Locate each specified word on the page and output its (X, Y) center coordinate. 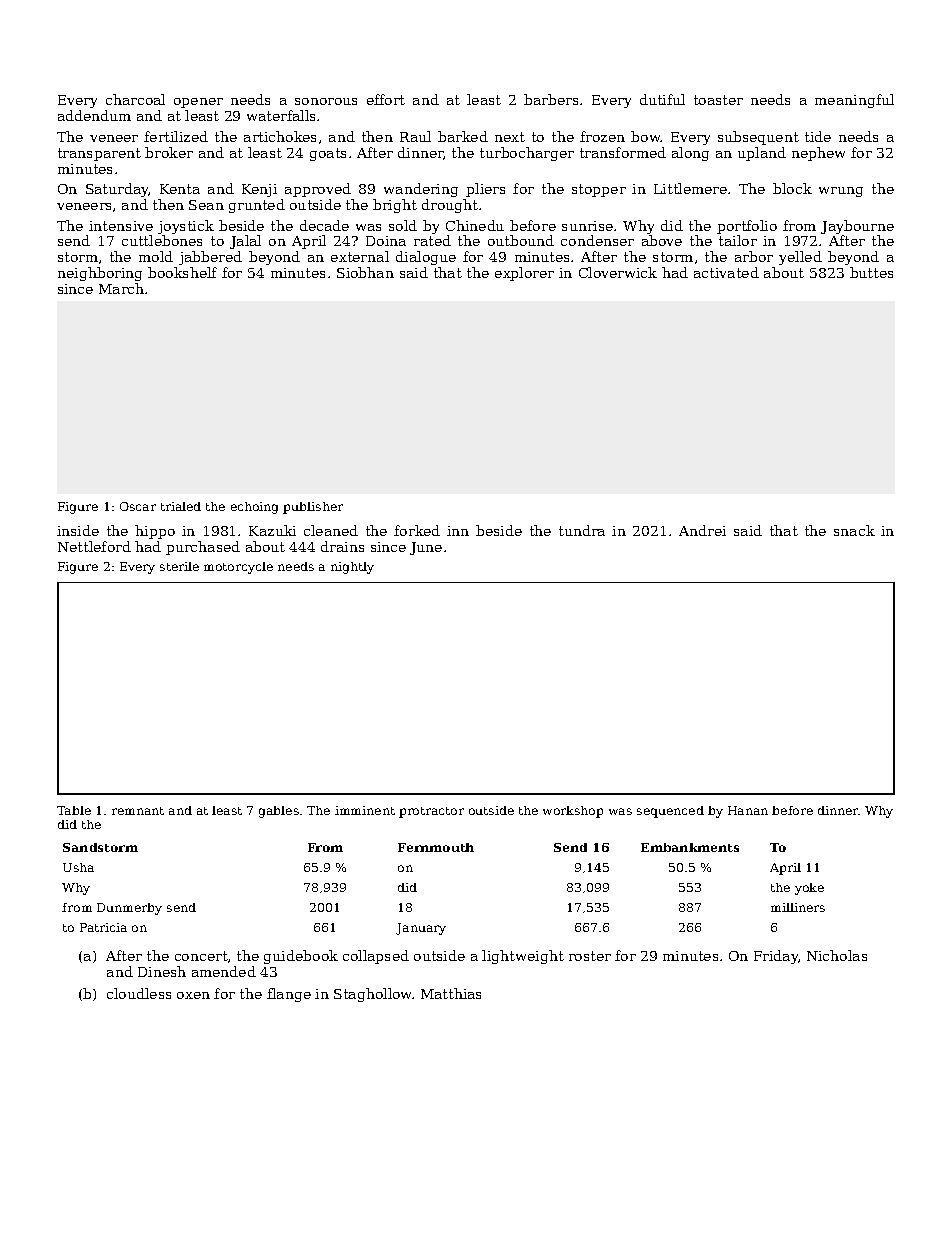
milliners (798, 907)
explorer (524, 274)
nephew (818, 154)
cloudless (139, 993)
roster (590, 956)
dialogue (426, 258)
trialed (181, 506)
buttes (871, 272)
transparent (99, 154)
